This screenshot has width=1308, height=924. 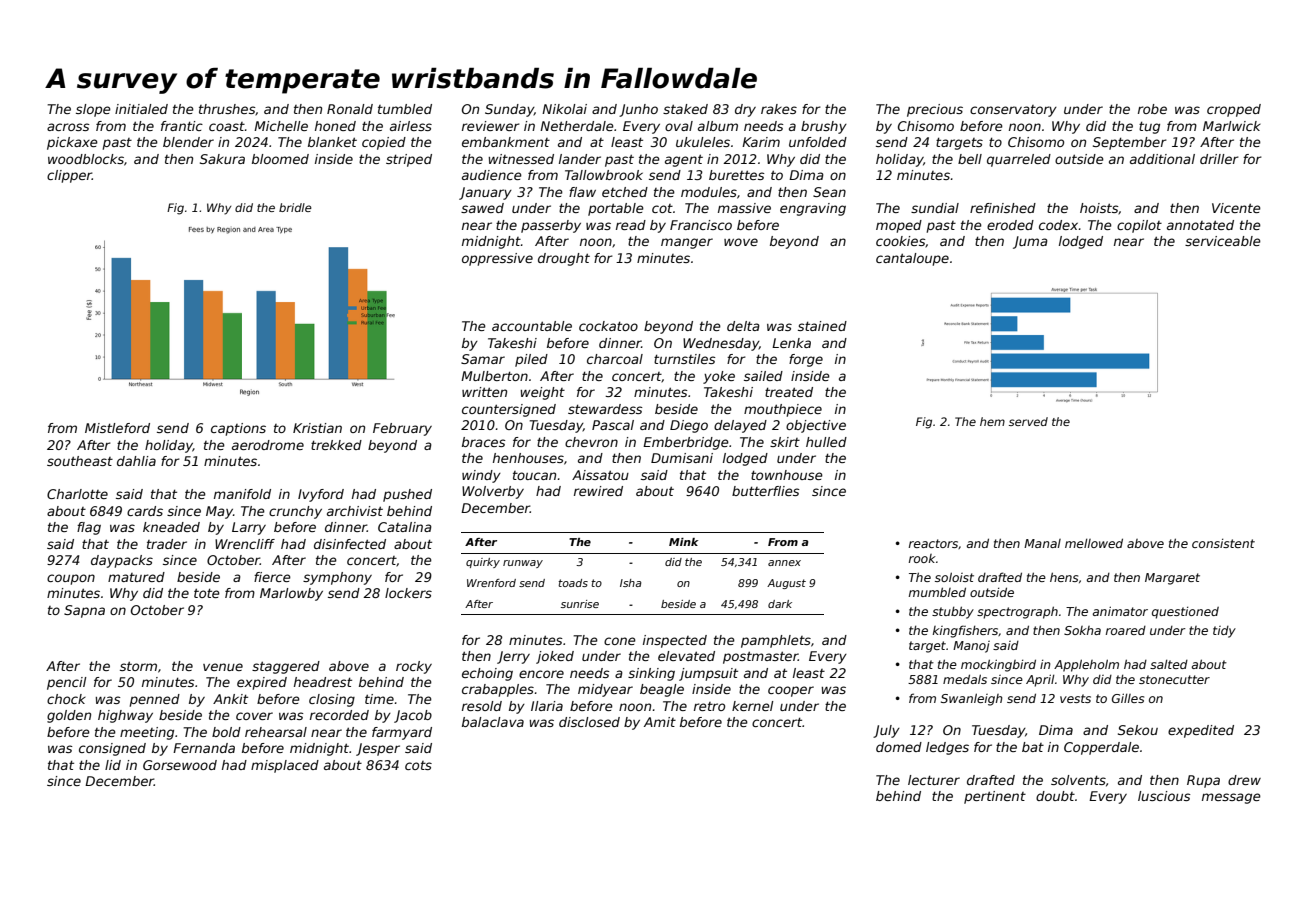 I want to click on rakes, so click(x=779, y=109).
